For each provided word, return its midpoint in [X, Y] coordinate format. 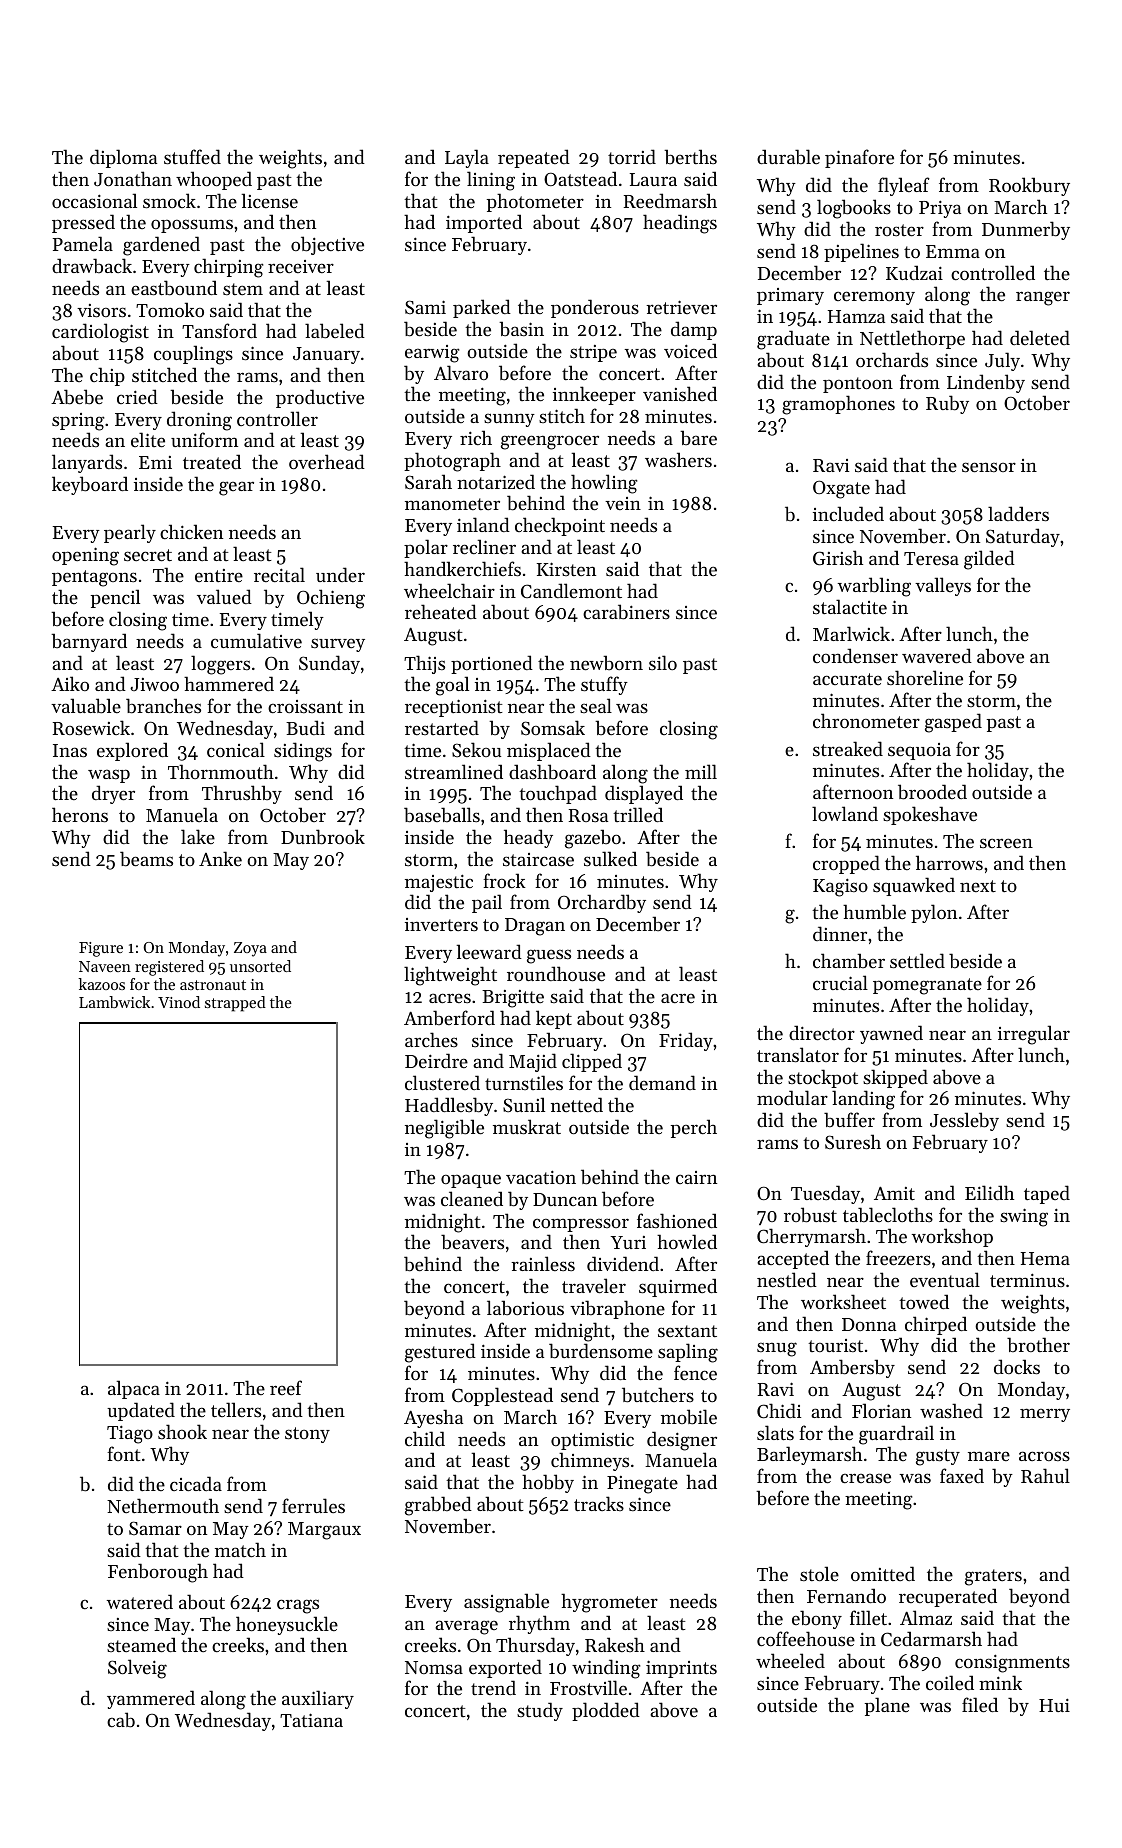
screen [1006, 843]
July [1002, 361]
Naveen [105, 966]
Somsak [553, 727]
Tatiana [311, 1720]
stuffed [192, 156]
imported [484, 223]
